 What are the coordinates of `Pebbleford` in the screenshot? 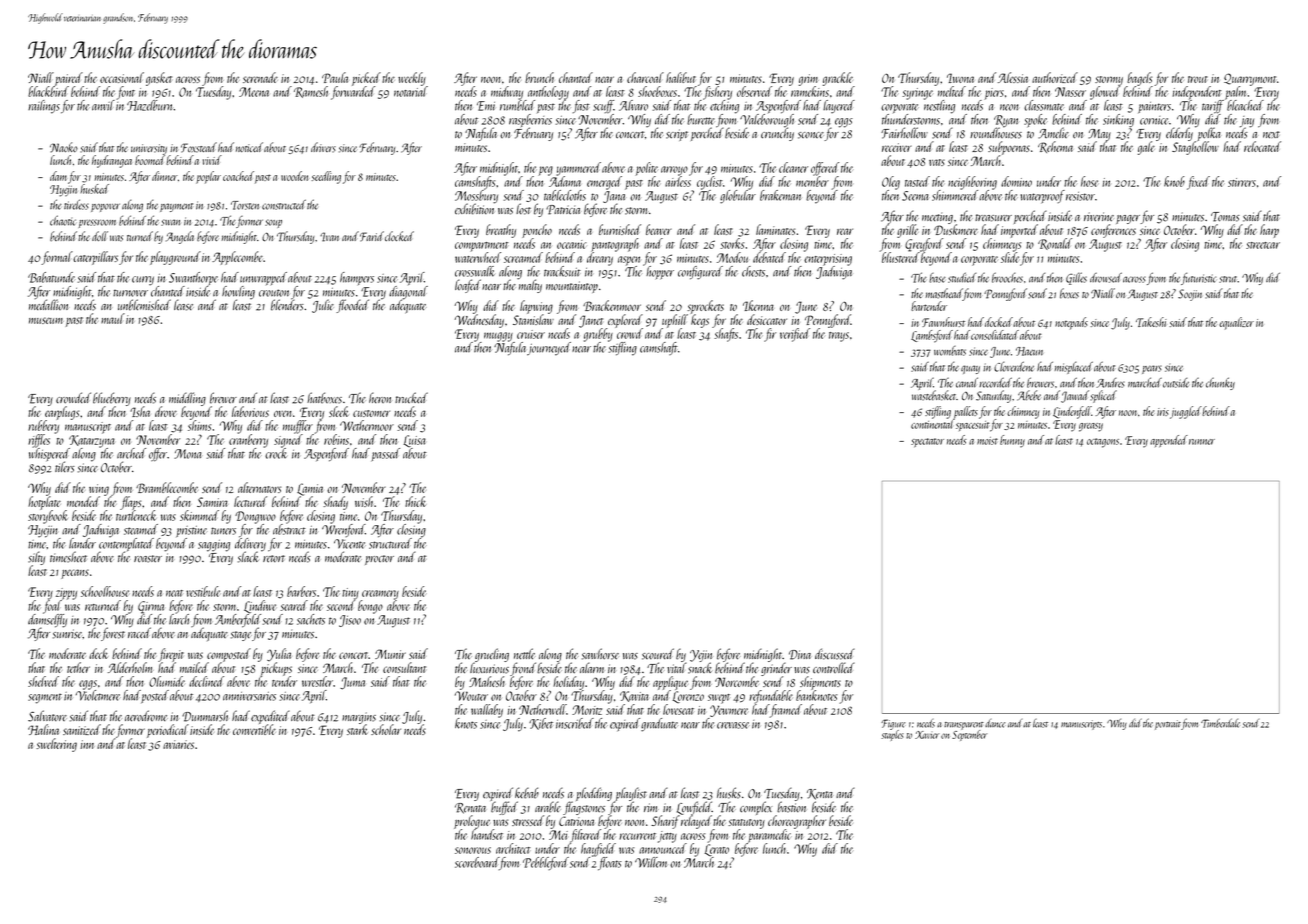 It's located at (546, 863).
